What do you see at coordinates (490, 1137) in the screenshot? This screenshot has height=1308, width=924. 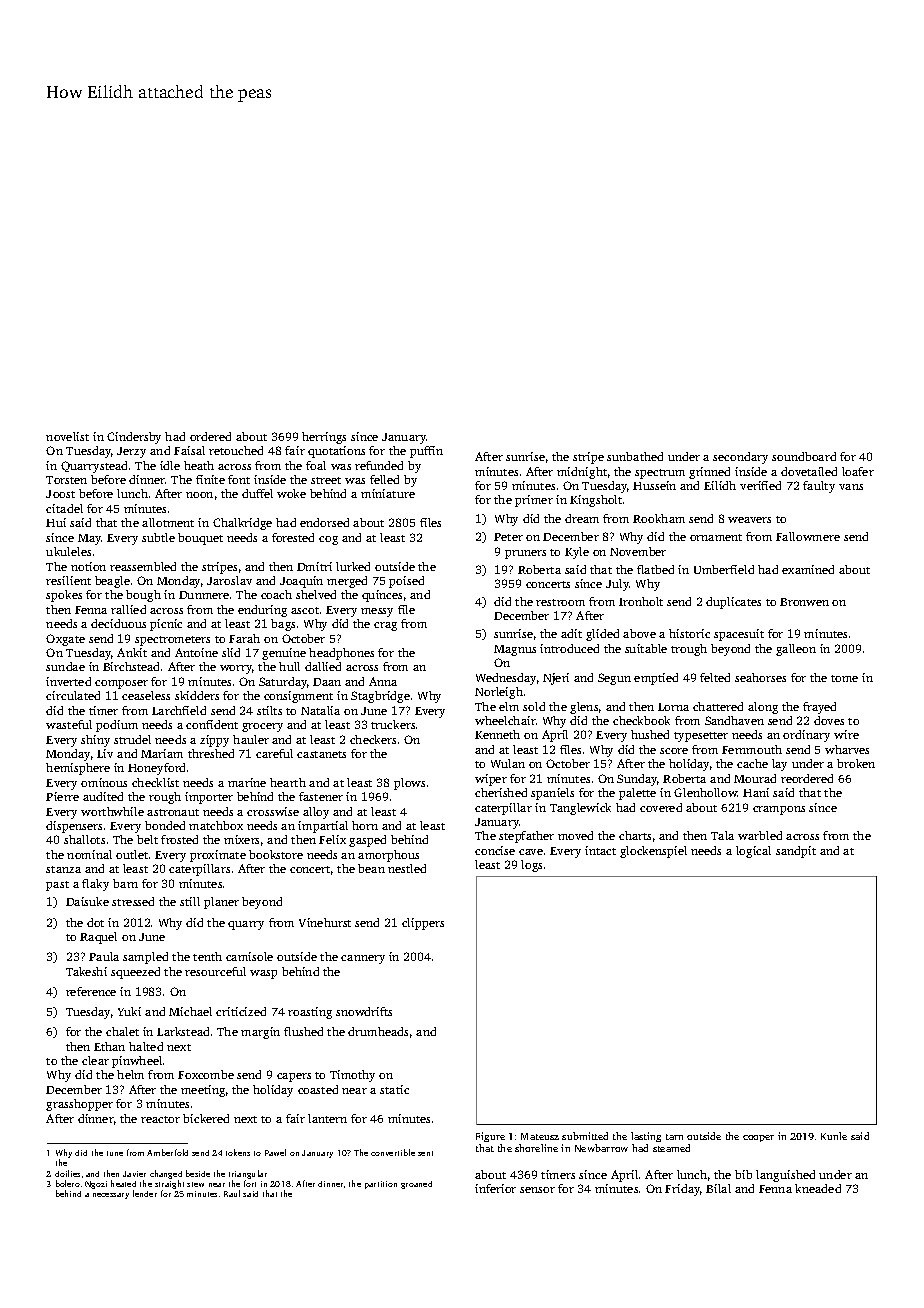 I see `Figure` at bounding box center [490, 1137].
